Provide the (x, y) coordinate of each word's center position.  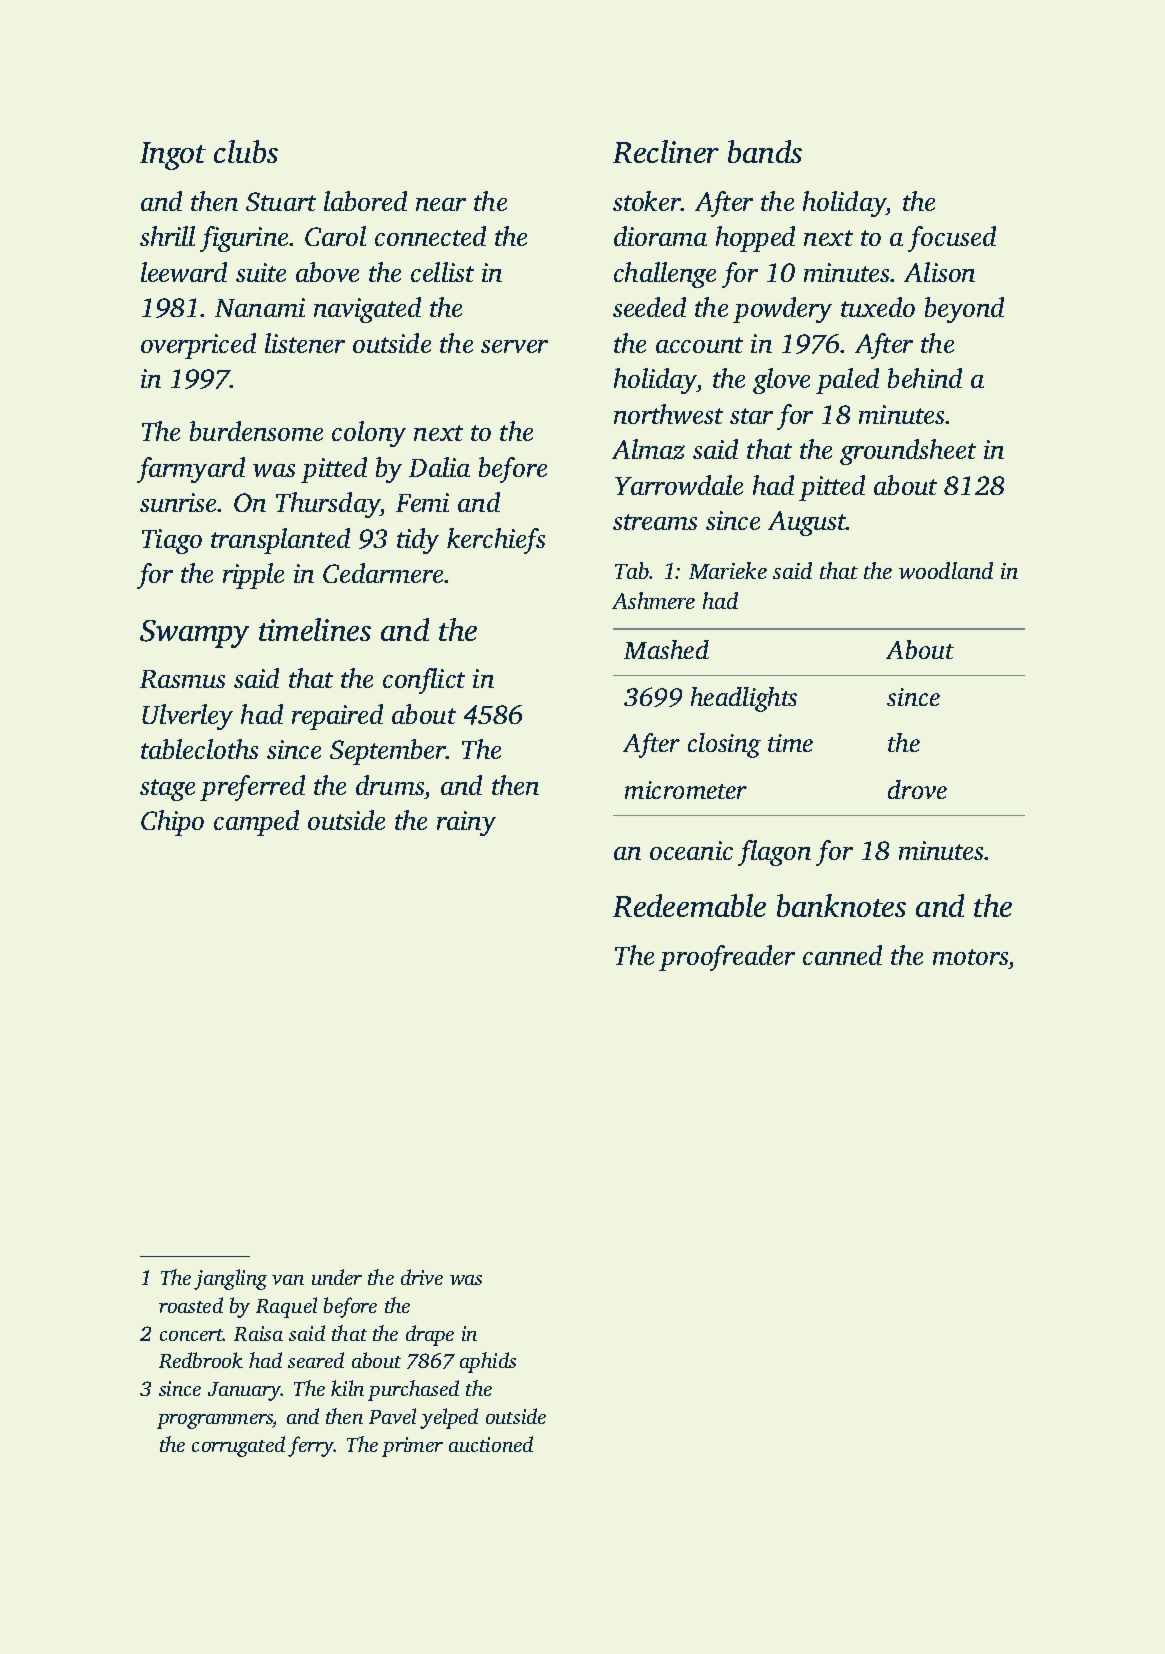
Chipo (172, 823)
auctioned (491, 1444)
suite (261, 272)
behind (925, 378)
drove (917, 789)
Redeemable (689, 905)
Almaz (648, 449)
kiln (347, 1388)
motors (970, 957)
